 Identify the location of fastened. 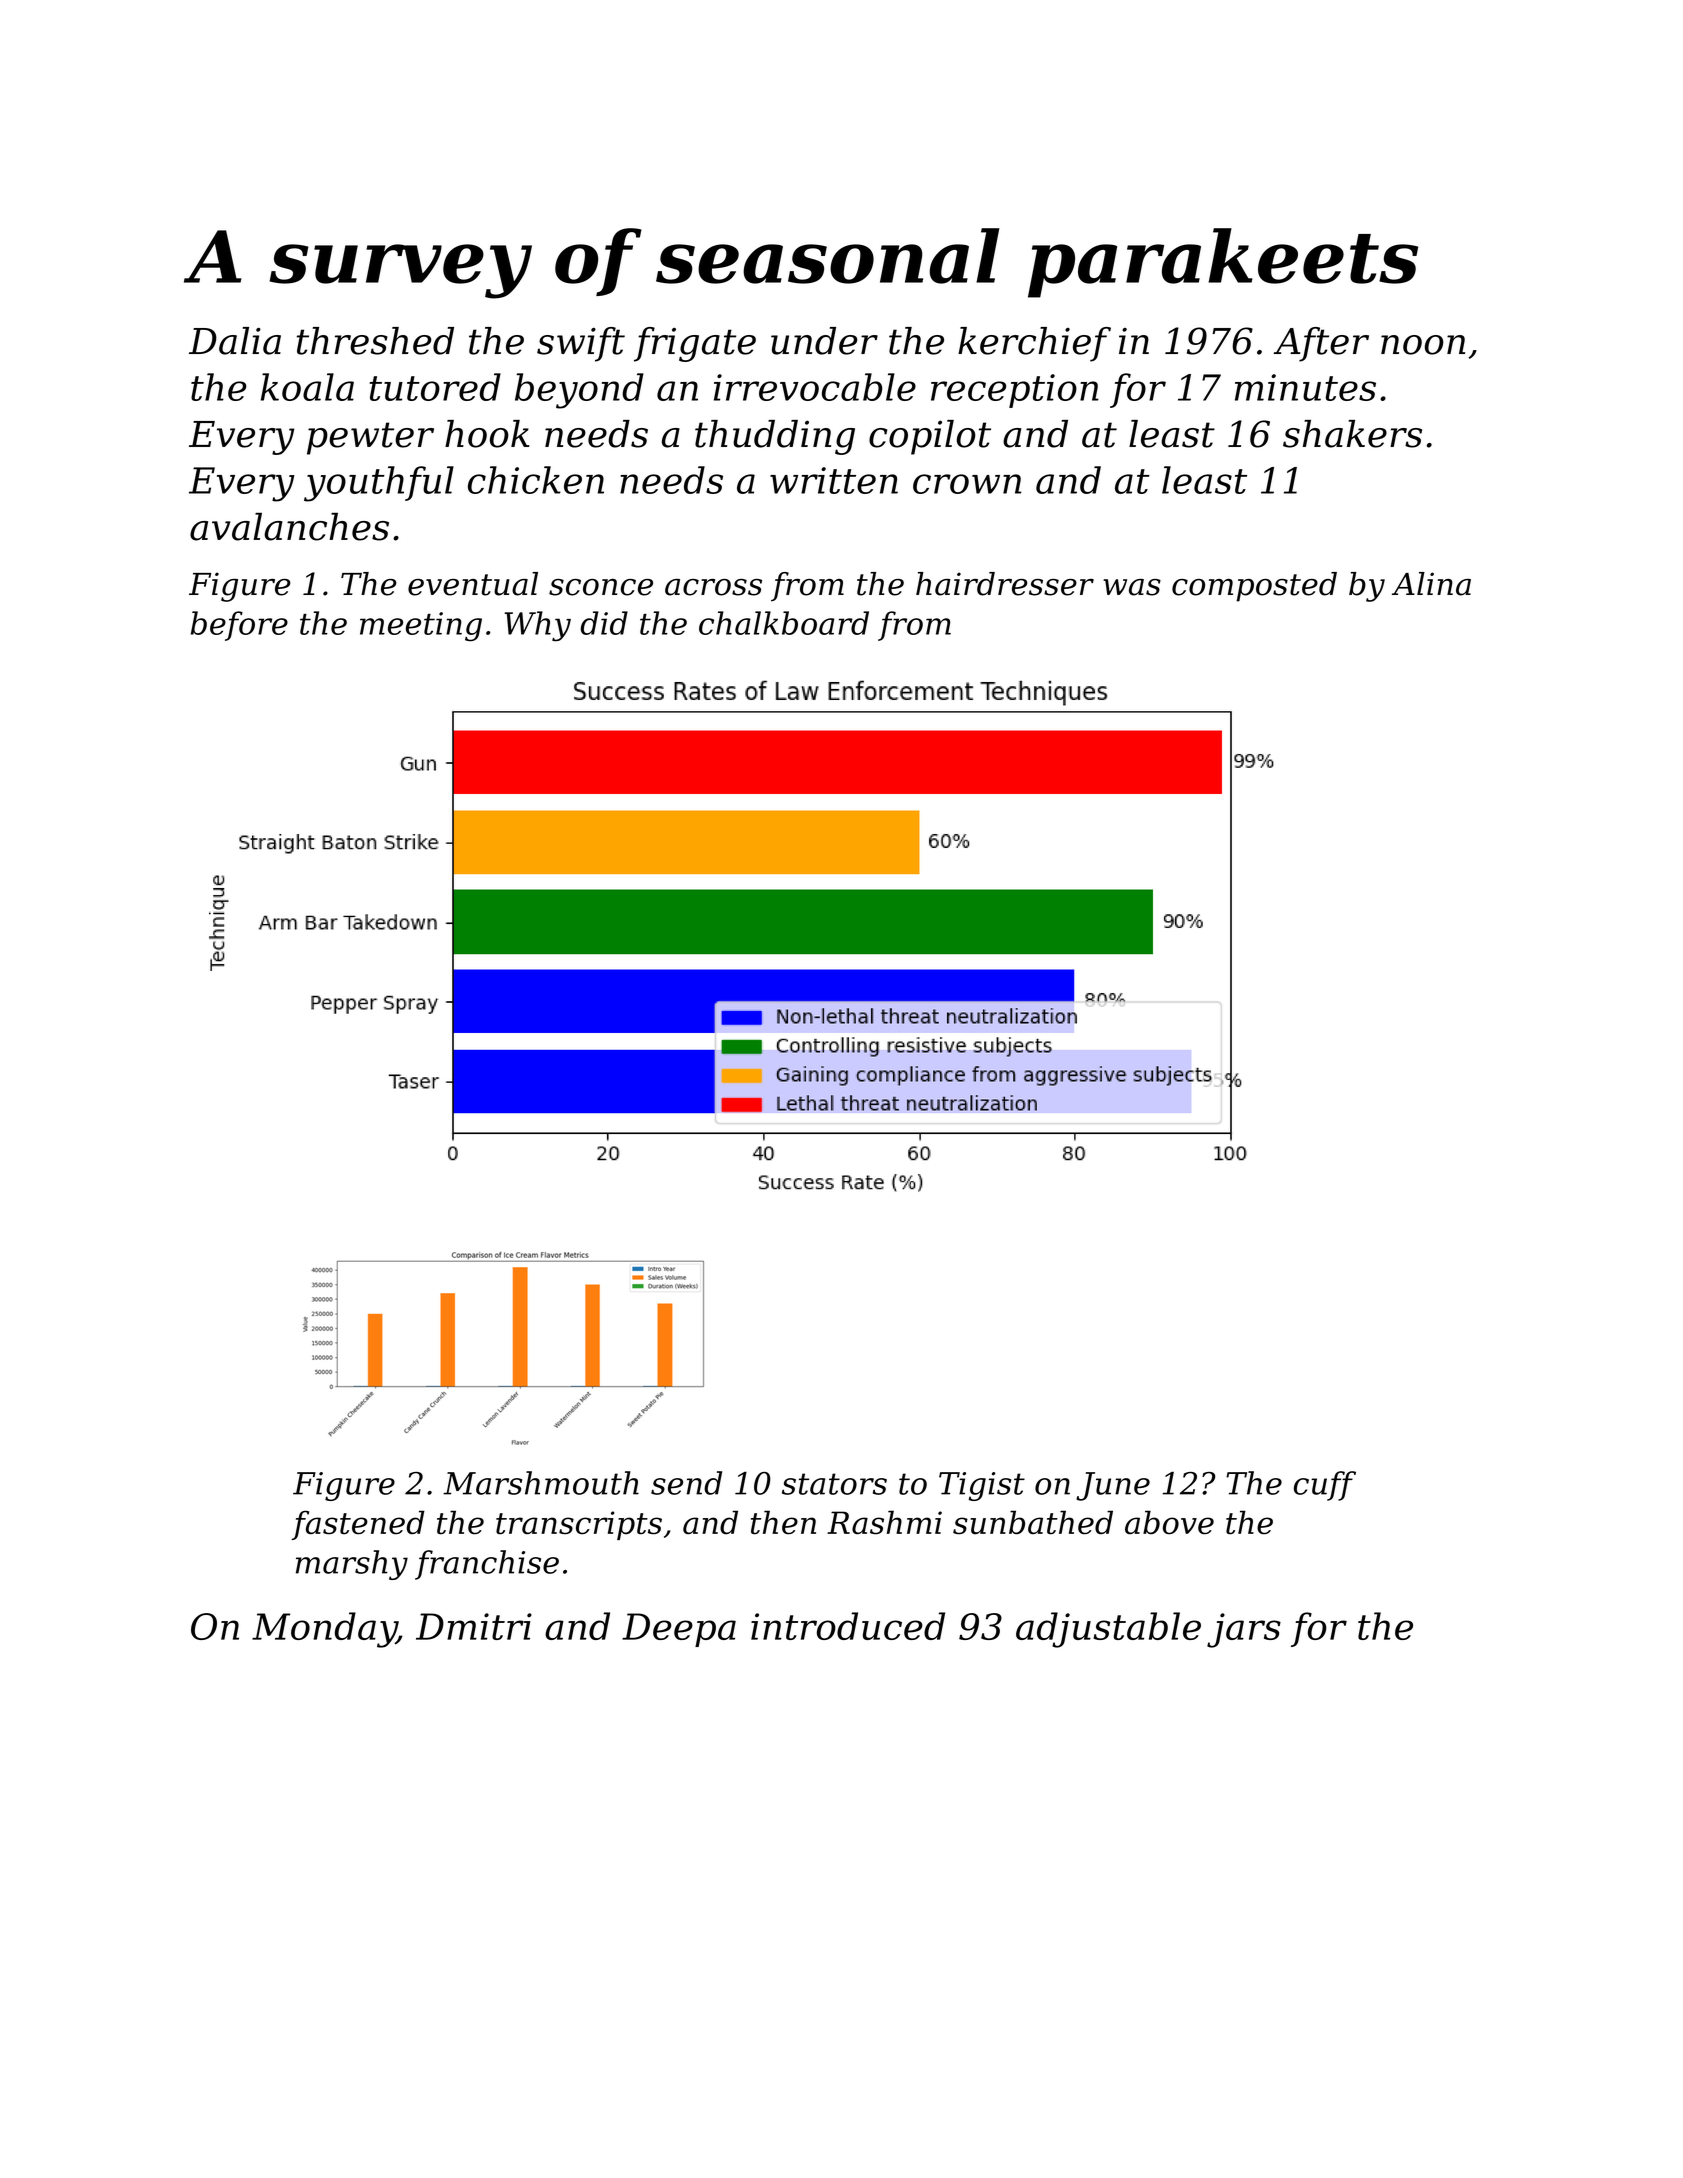
(358, 1525).
